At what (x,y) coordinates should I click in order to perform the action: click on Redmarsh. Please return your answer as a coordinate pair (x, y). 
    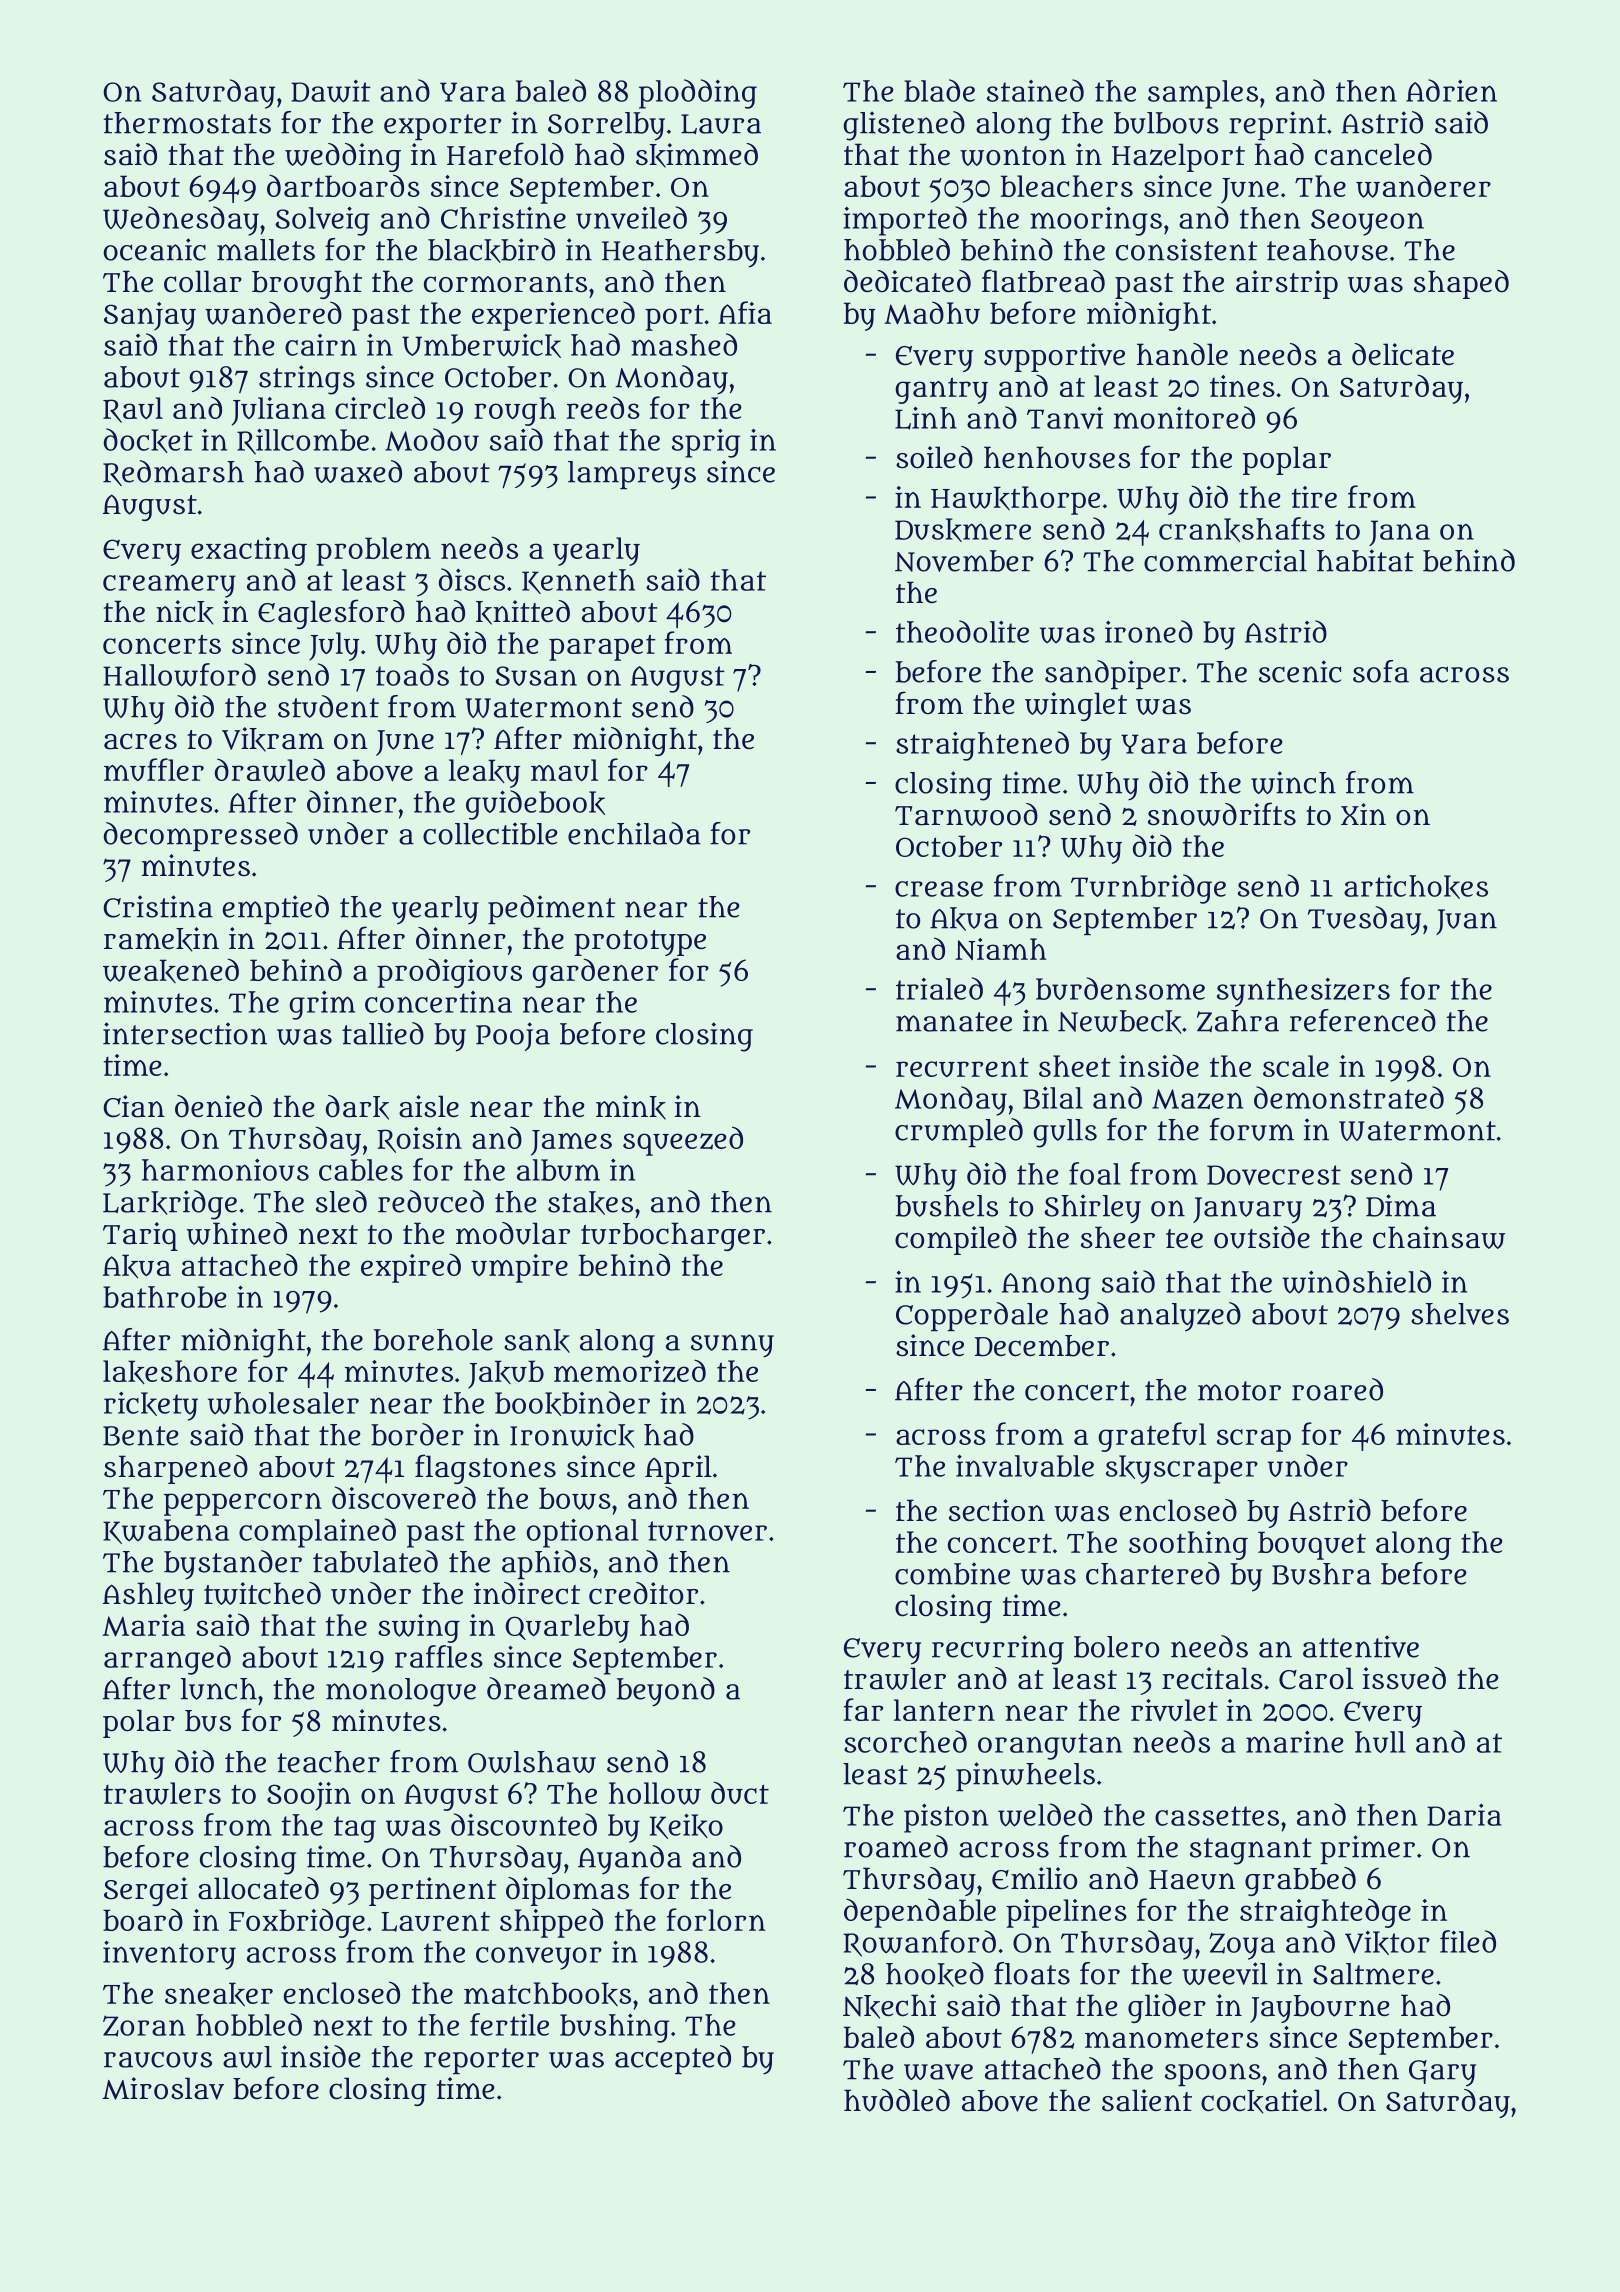
    Looking at the image, I should click on (173, 473).
